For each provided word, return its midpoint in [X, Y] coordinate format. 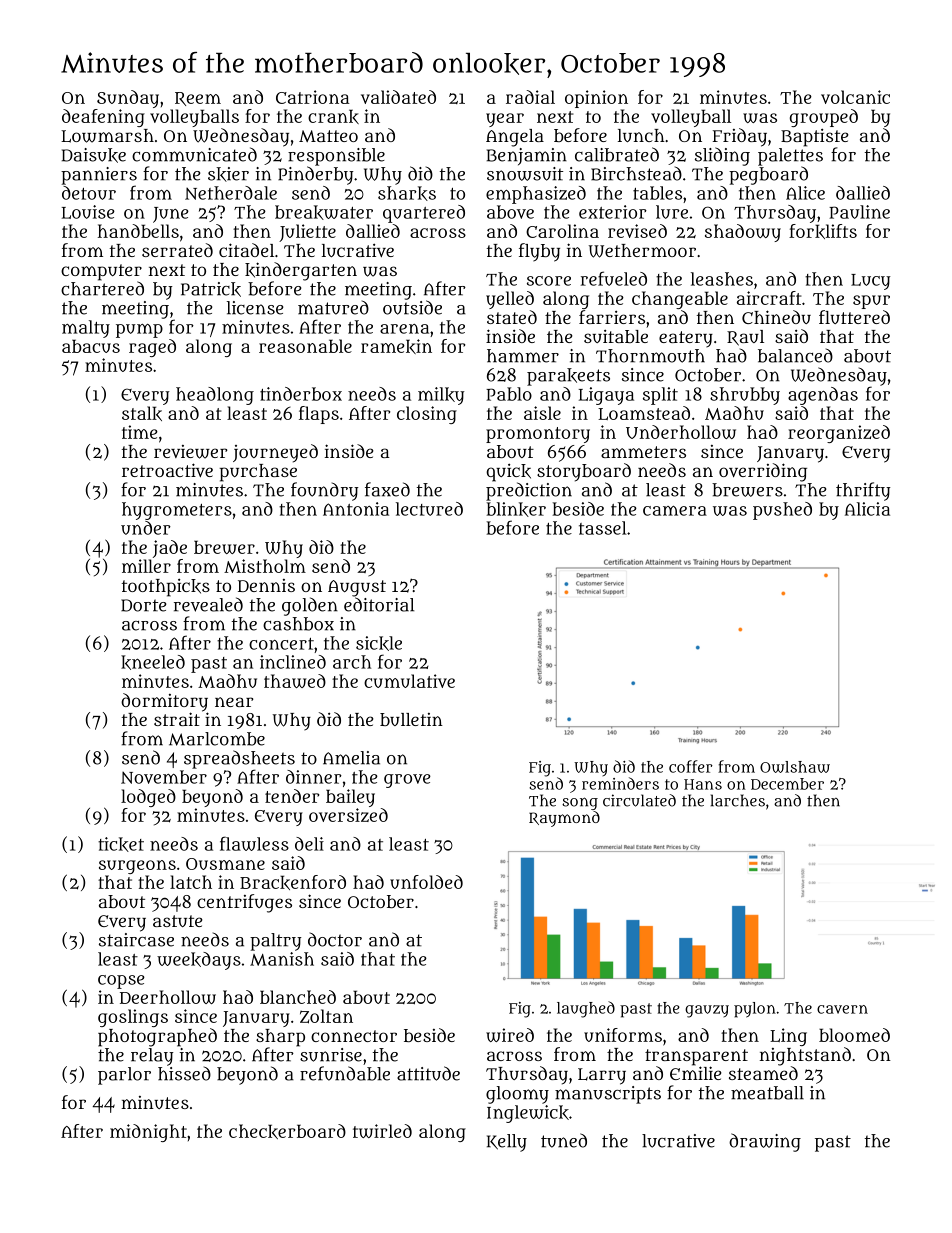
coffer [691, 766]
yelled [510, 300]
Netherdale [231, 193]
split [660, 396]
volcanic [855, 97]
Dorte [144, 605]
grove [407, 781]
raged [152, 348]
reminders [620, 783]
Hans [703, 784]
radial [530, 97]
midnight [148, 1133]
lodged [148, 798]
